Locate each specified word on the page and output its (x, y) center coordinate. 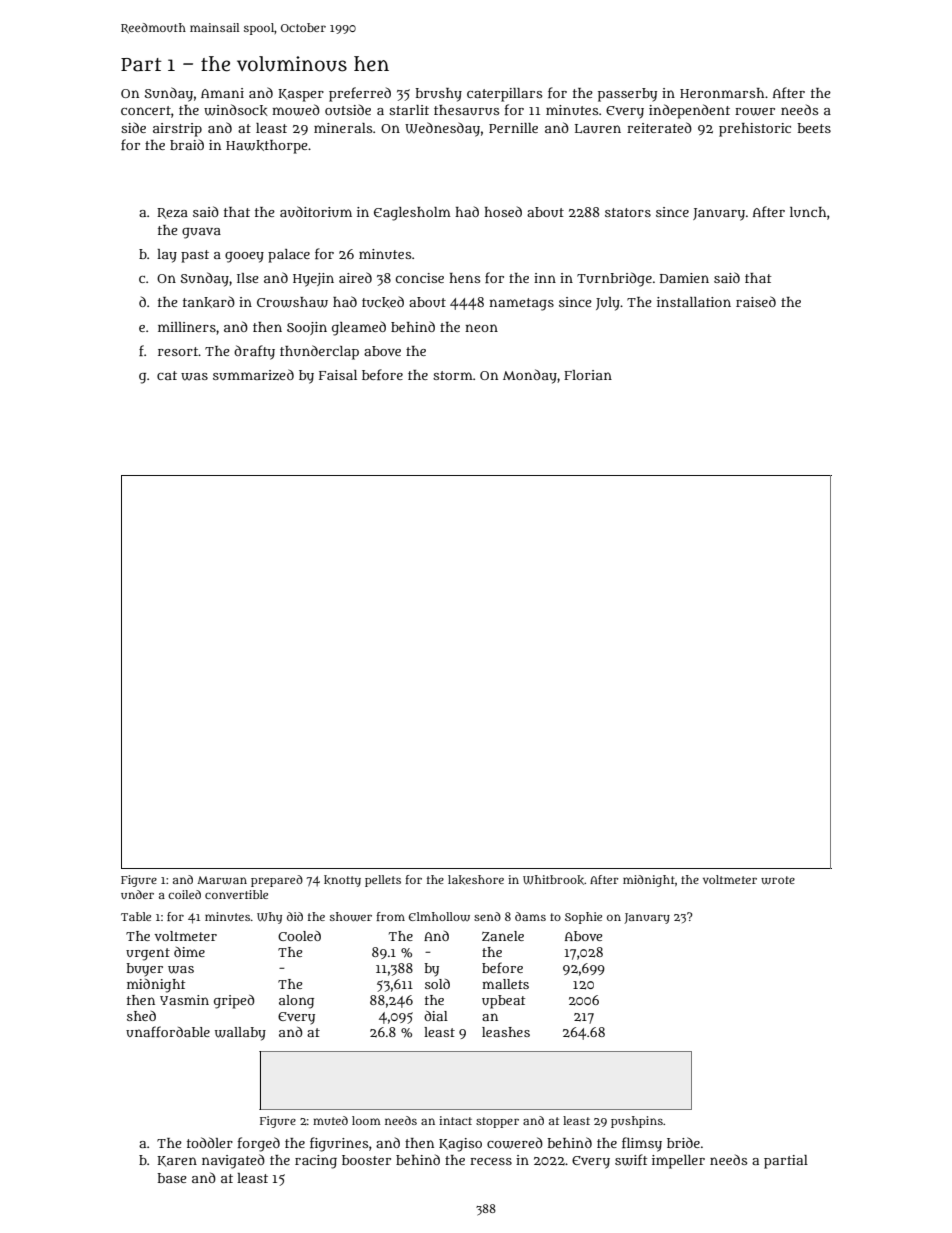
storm (453, 375)
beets (814, 128)
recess (491, 1161)
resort (178, 351)
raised (756, 301)
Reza (172, 213)
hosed (503, 211)
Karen (177, 1161)
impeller (678, 1162)
